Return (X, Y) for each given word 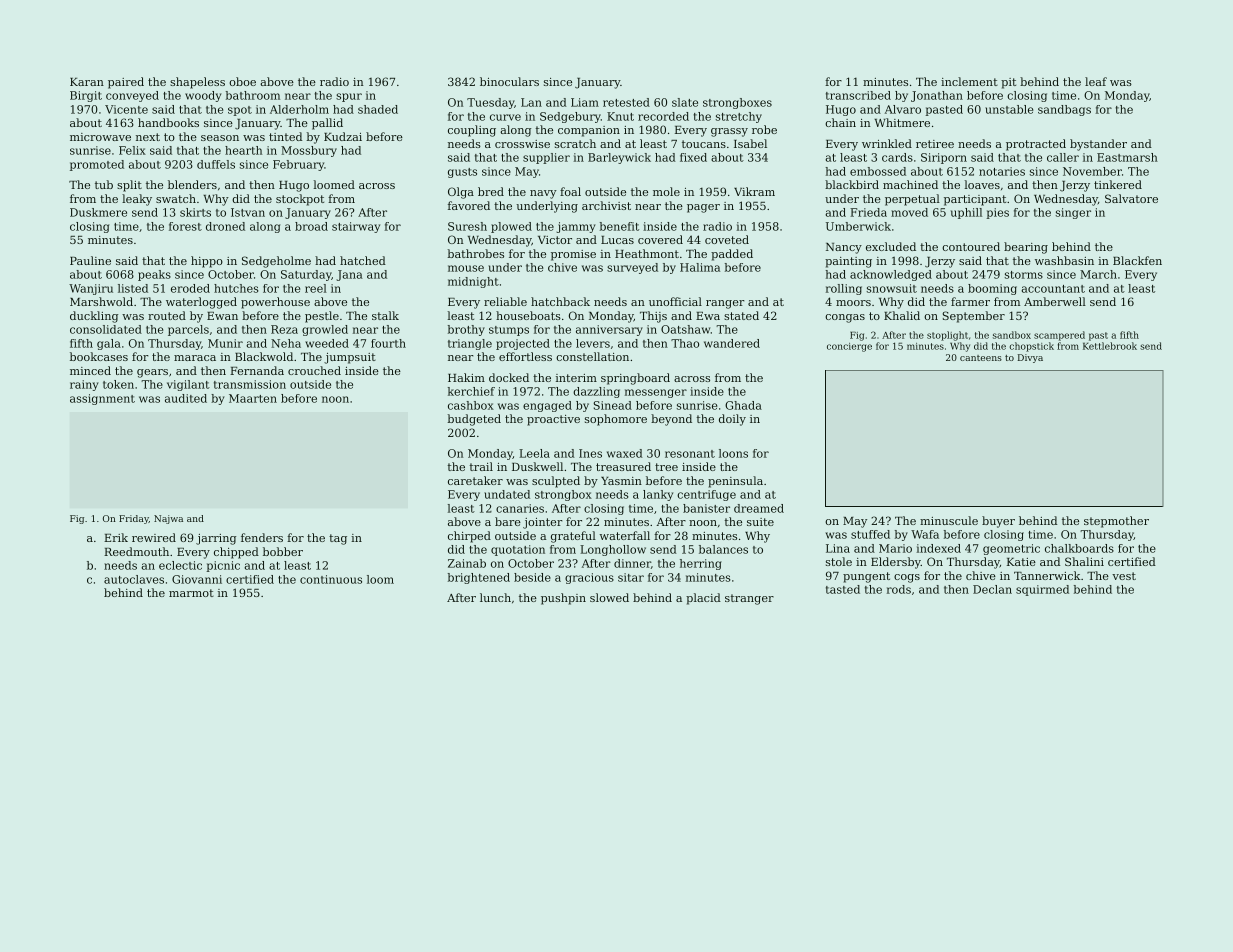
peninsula (735, 482)
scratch (575, 143)
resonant (690, 454)
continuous (331, 579)
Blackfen (1137, 260)
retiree (935, 144)
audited (186, 398)
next (148, 137)
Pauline (90, 260)
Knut (620, 116)
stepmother (1116, 522)
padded (732, 255)
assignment (102, 399)
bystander (1098, 145)
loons (733, 453)
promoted (97, 165)
